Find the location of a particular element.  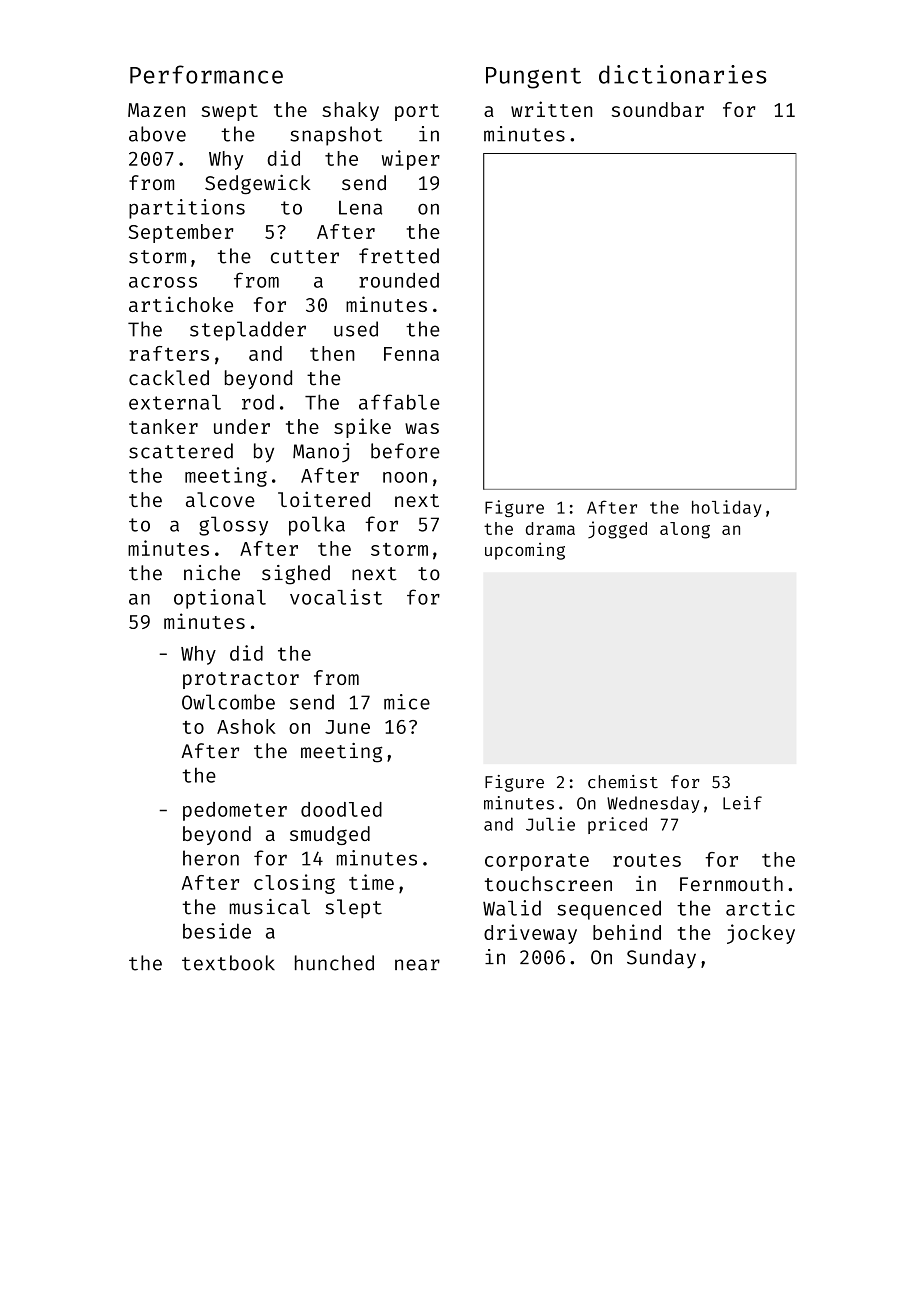

along is located at coordinates (685, 530).
